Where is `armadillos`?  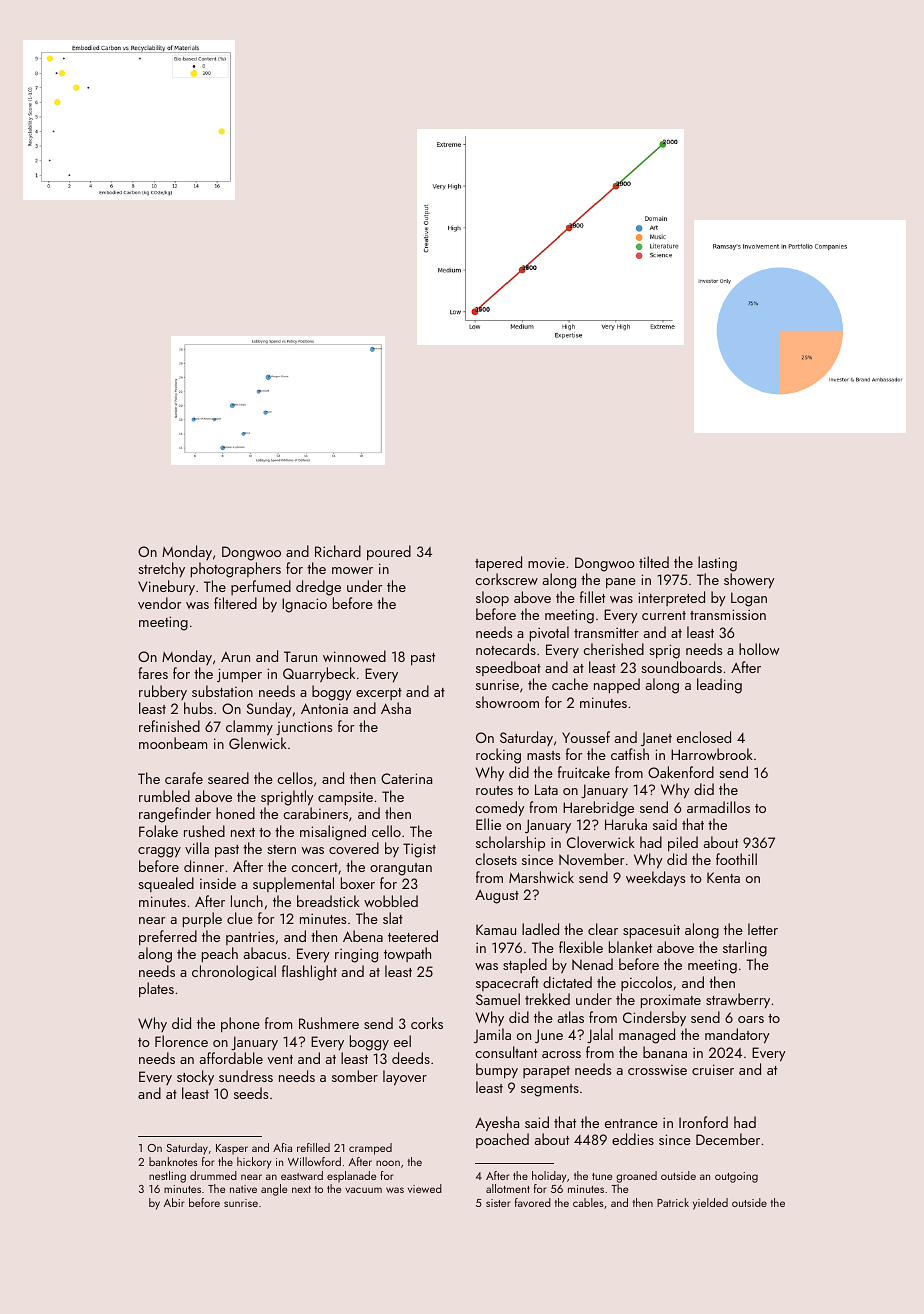 armadillos is located at coordinates (718, 807).
